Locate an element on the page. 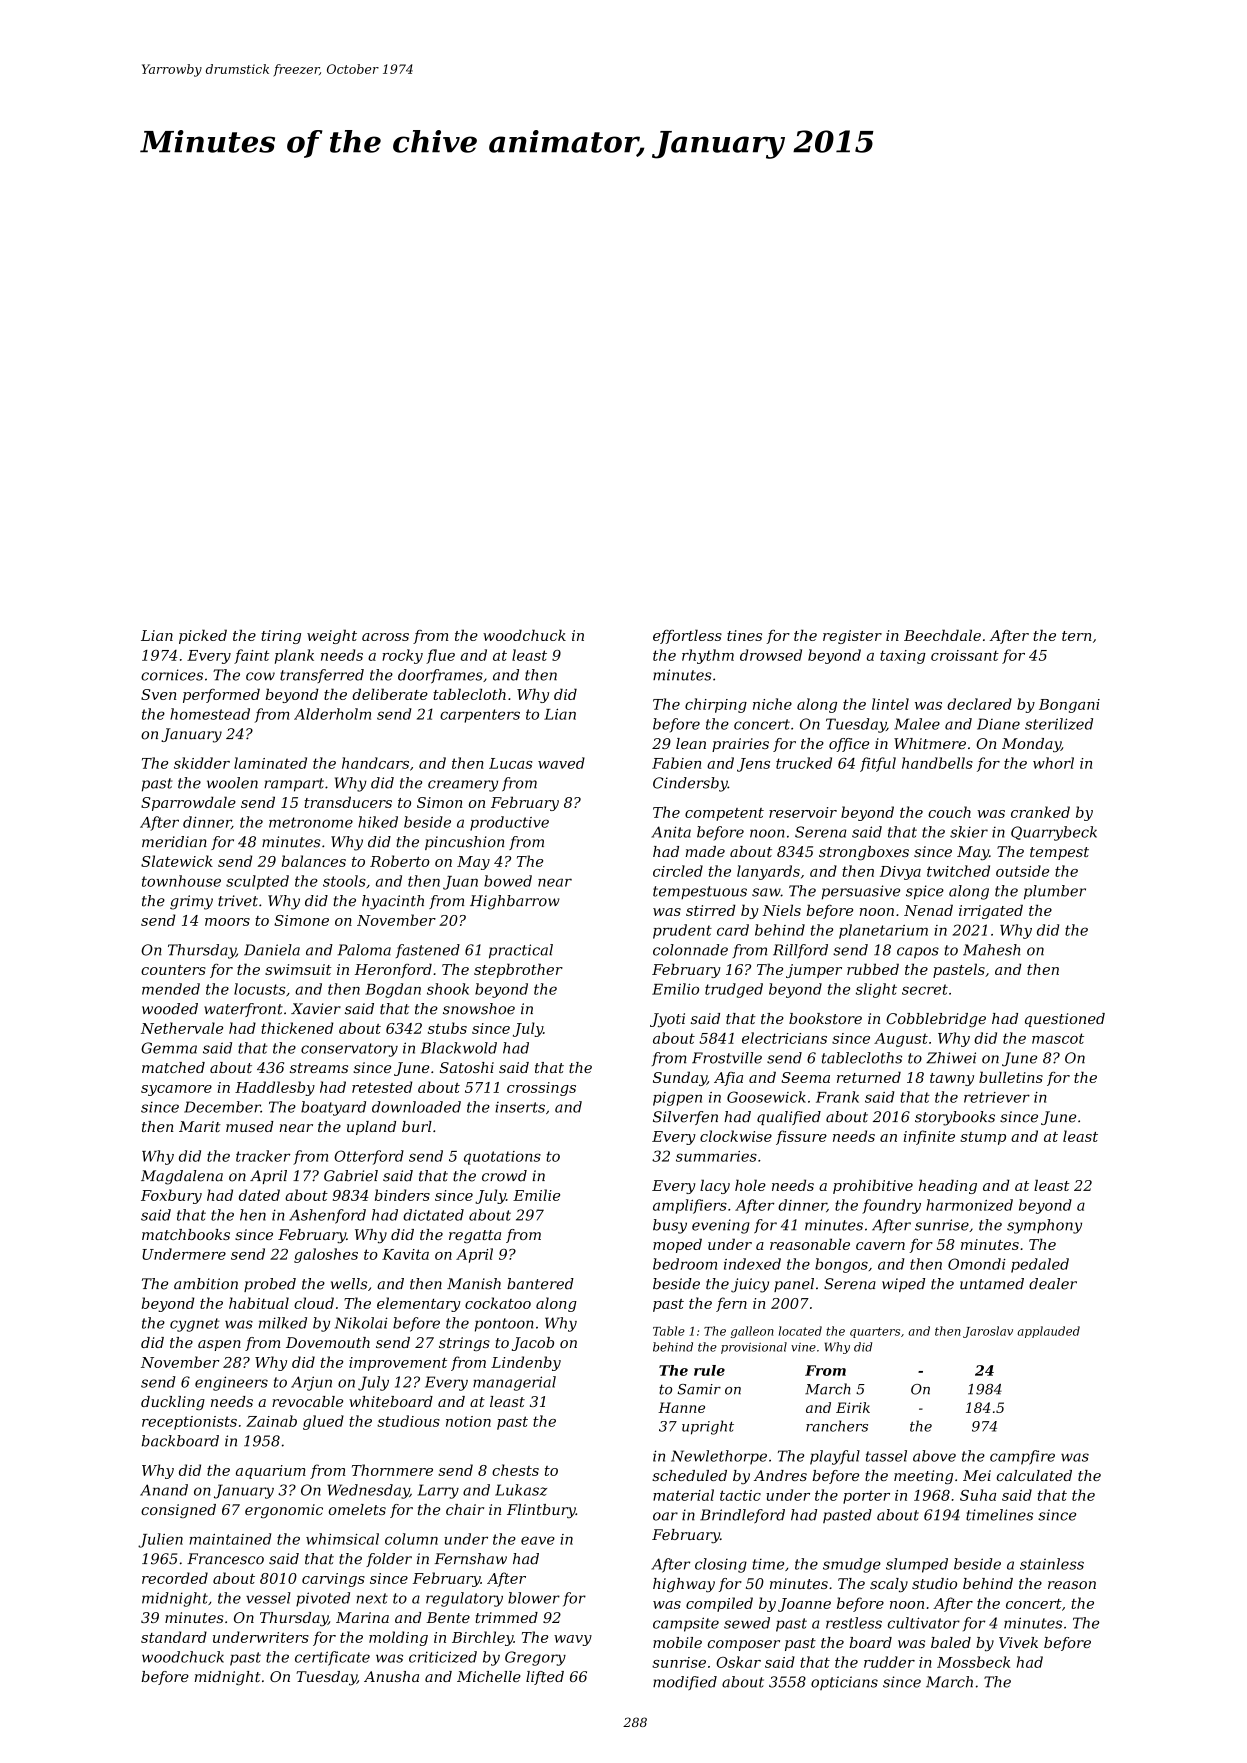  tern is located at coordinates (1077, 636).
